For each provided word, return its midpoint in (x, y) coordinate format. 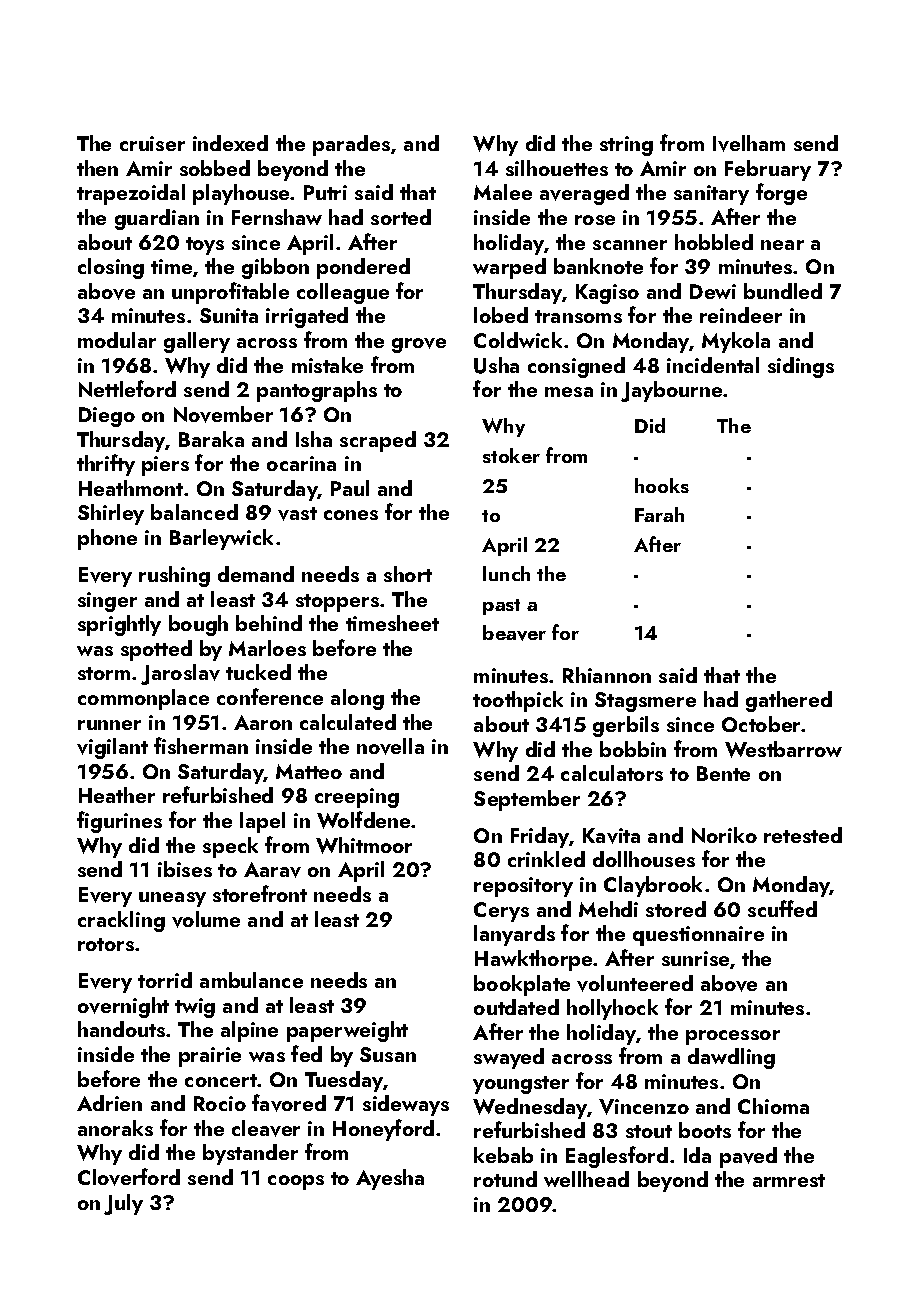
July (123, 1204)
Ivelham (749, 143)
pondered (363, 268)
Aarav (272, 870)
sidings (801, 367)
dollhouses (644, 859)
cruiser (152, 143)
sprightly (119, 625)
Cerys (501, 912)
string (626, 146)
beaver (514, 633)
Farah (659, 514)
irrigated (307, 317)
